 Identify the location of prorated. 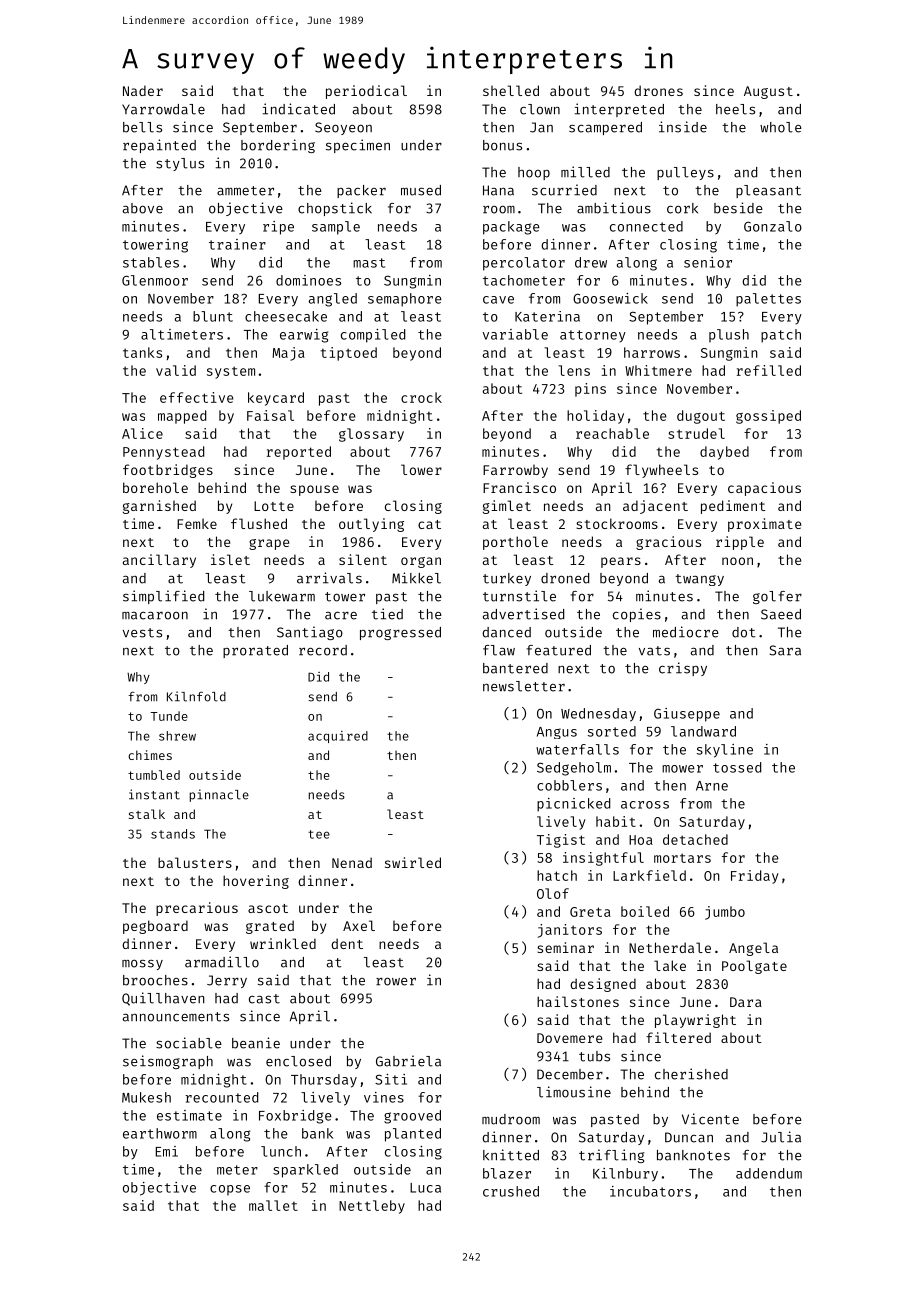
(255, 651).
